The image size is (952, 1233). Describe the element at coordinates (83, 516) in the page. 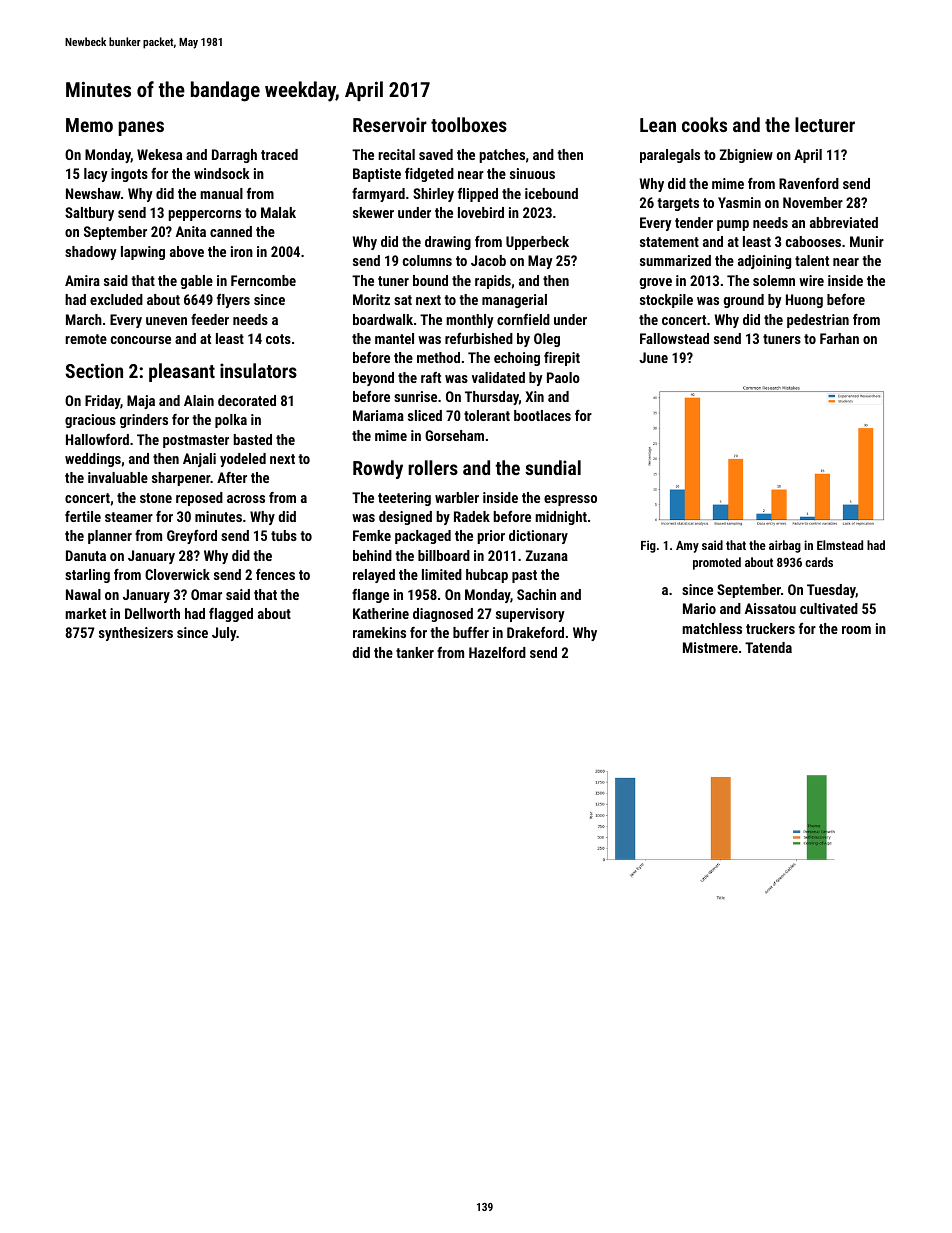

I see `fertile` at that location.
